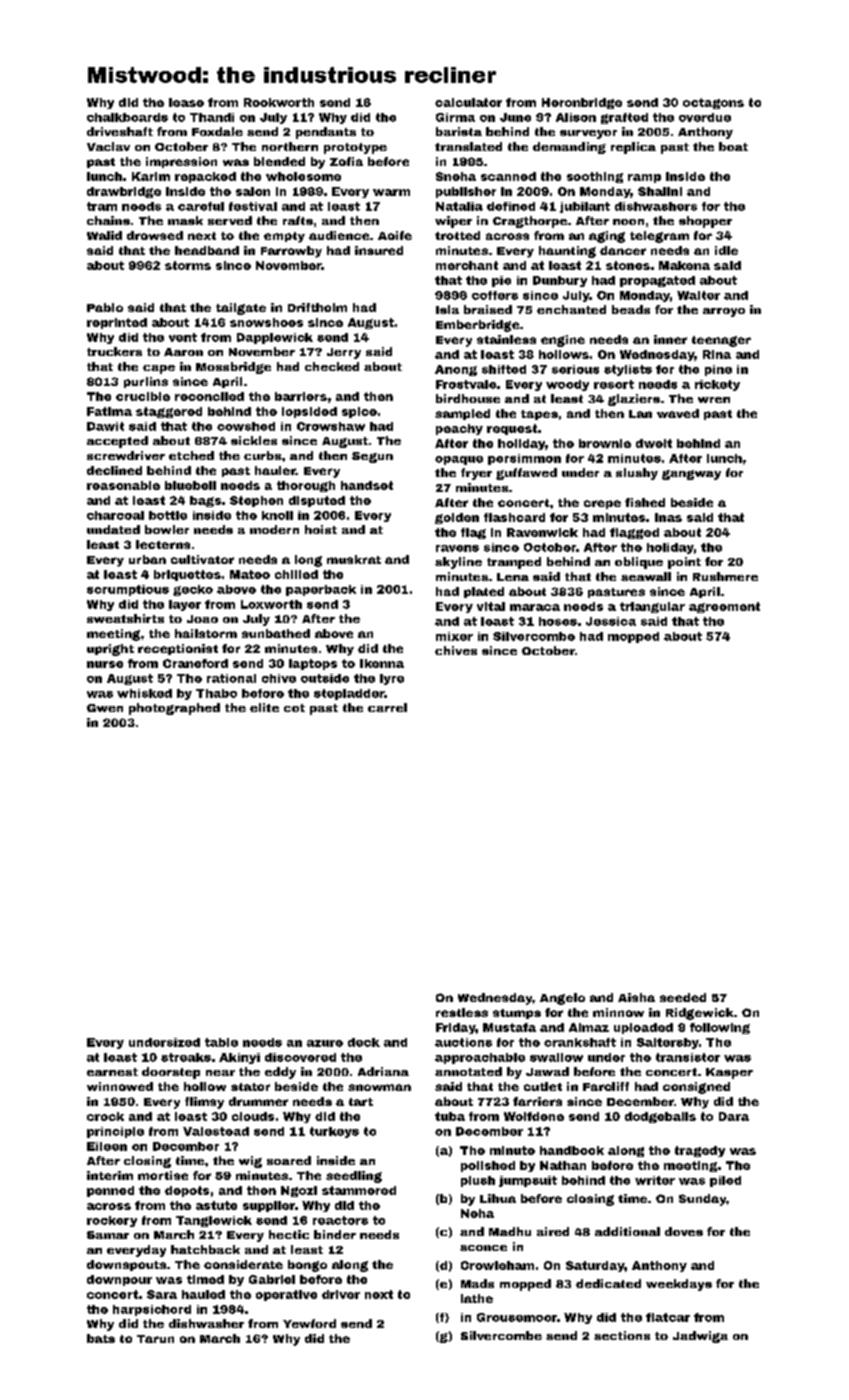 Image resolution: width=849 pixels, height=1400 pixels. I want to click on carrel, so click(387, 707).
